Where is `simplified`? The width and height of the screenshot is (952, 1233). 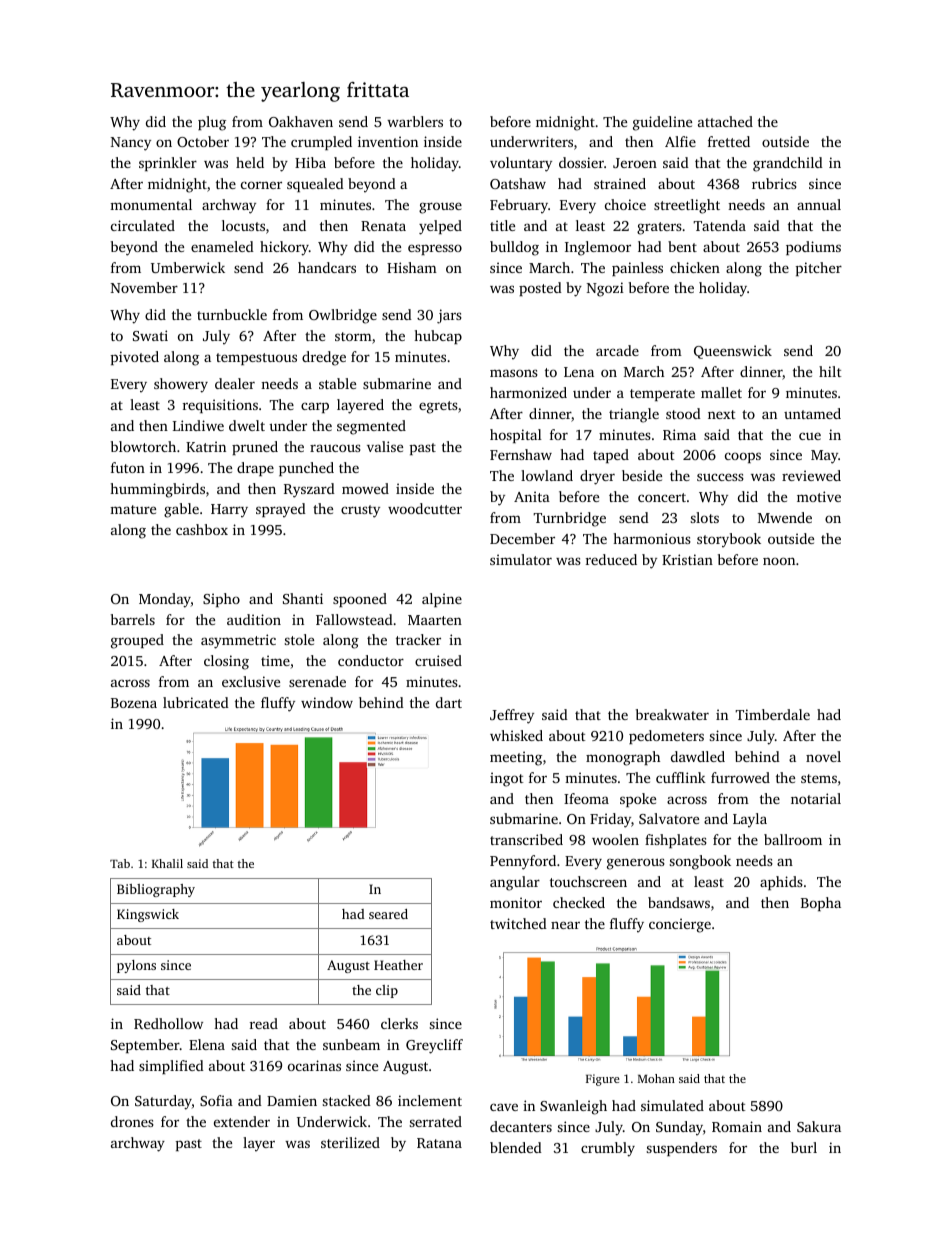
simplified is located at coordinates (171, 1067).
